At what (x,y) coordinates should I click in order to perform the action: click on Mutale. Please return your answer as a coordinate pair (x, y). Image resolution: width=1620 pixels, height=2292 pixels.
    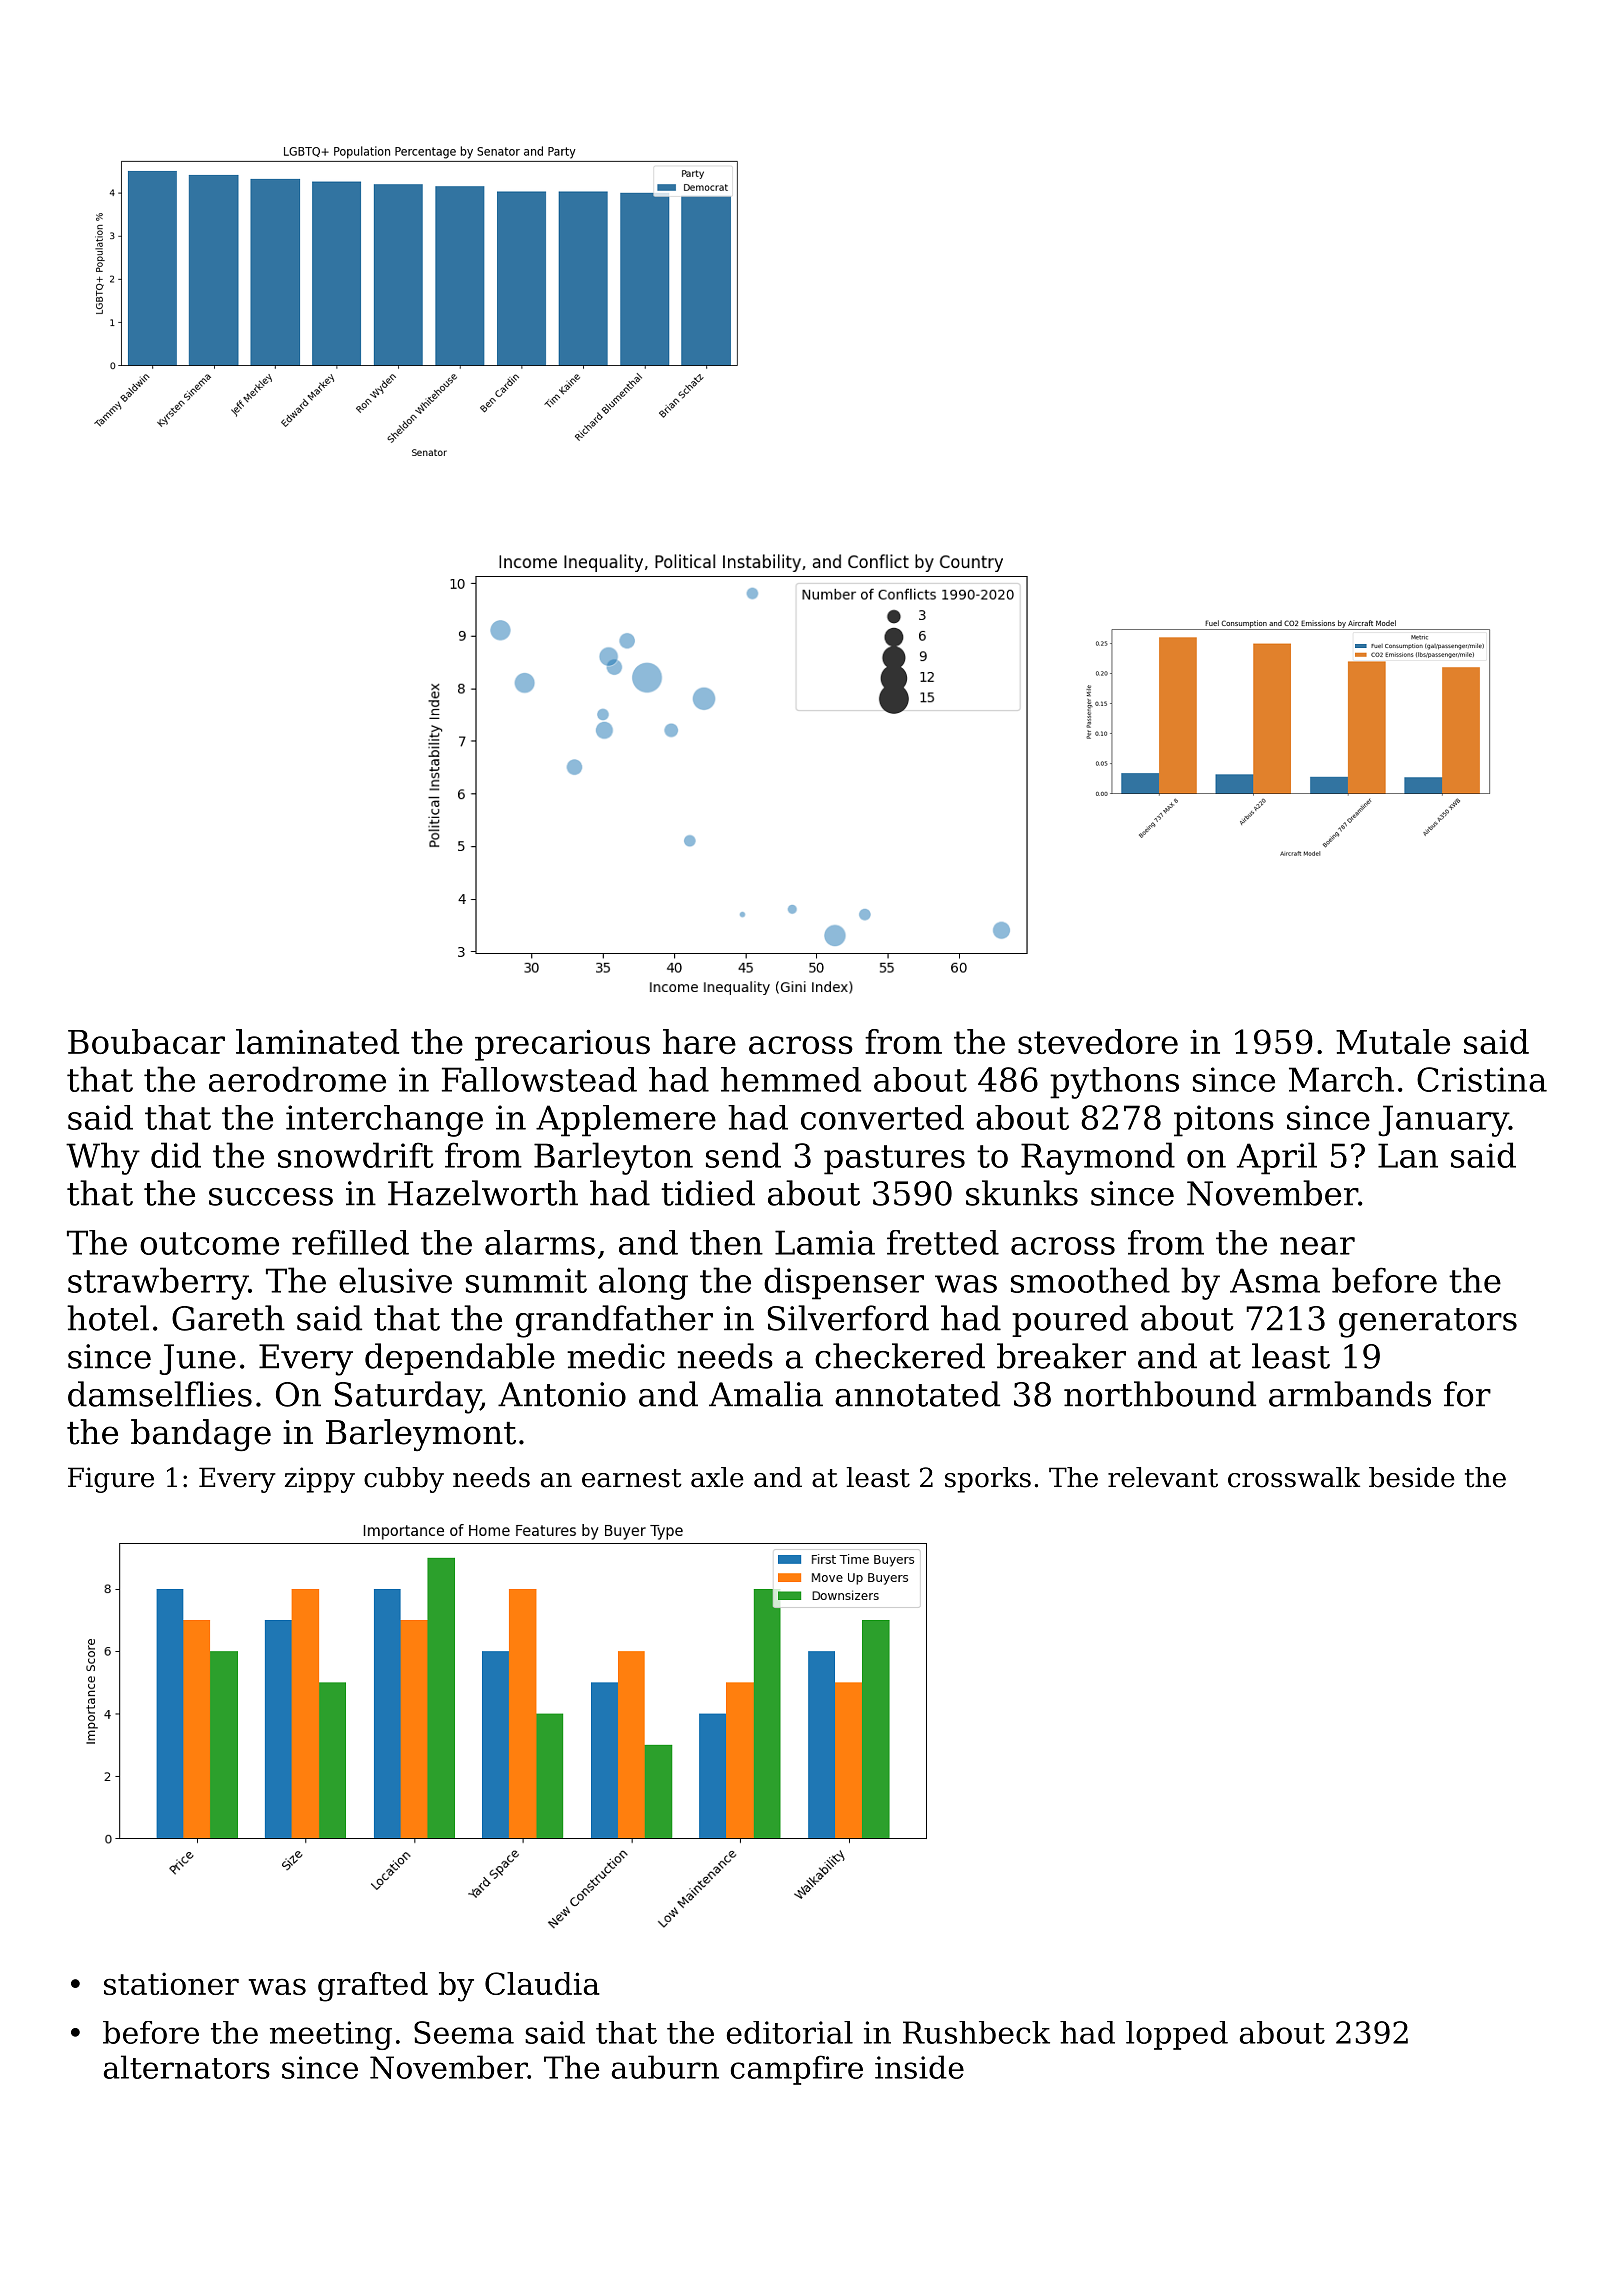
    Looking at the image, I should click on (1393, 1041).
